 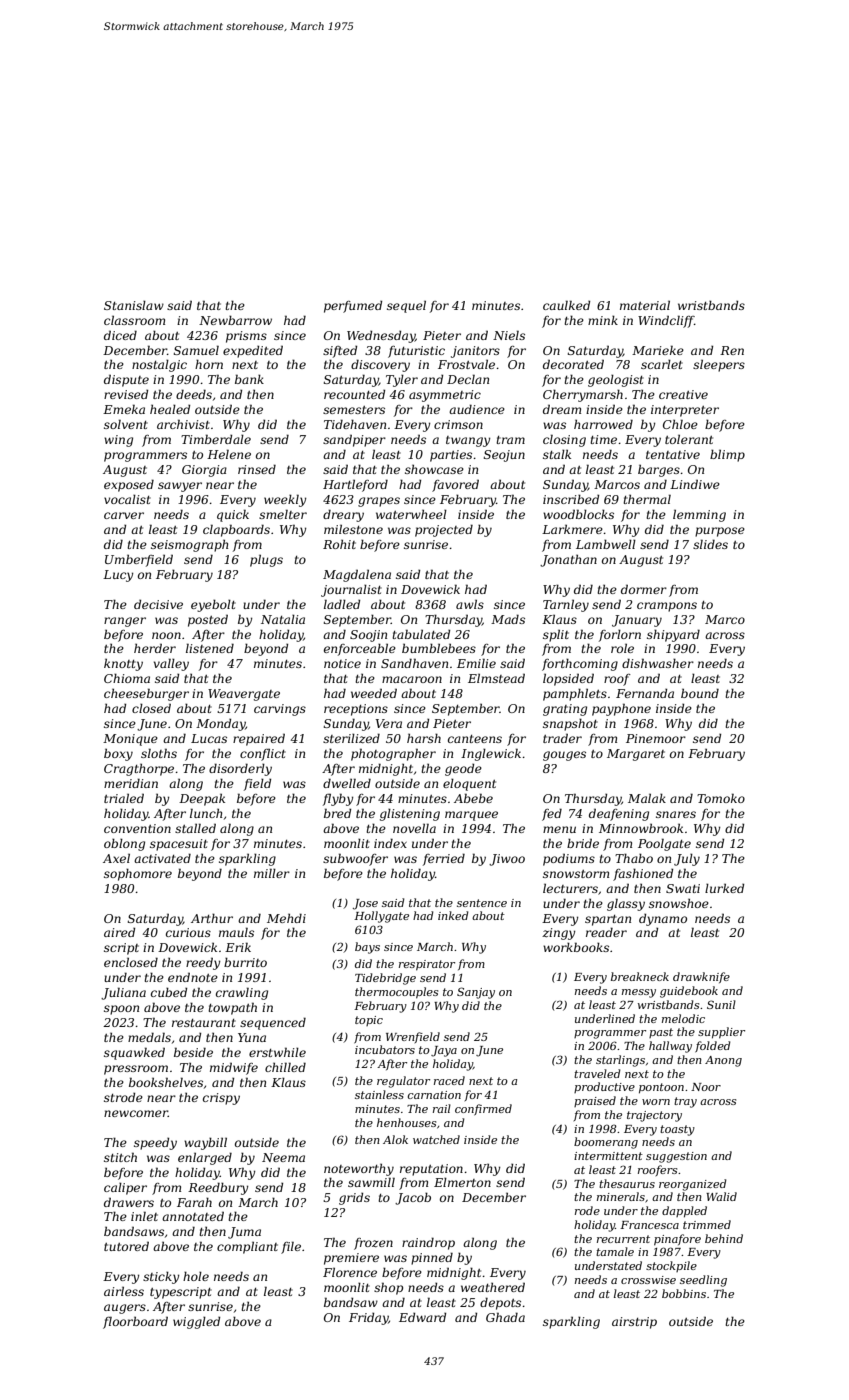 What do you see at coordinates (196, 1276) in the screenshot?
I see `hole` at bounding box center [196, 1276].
